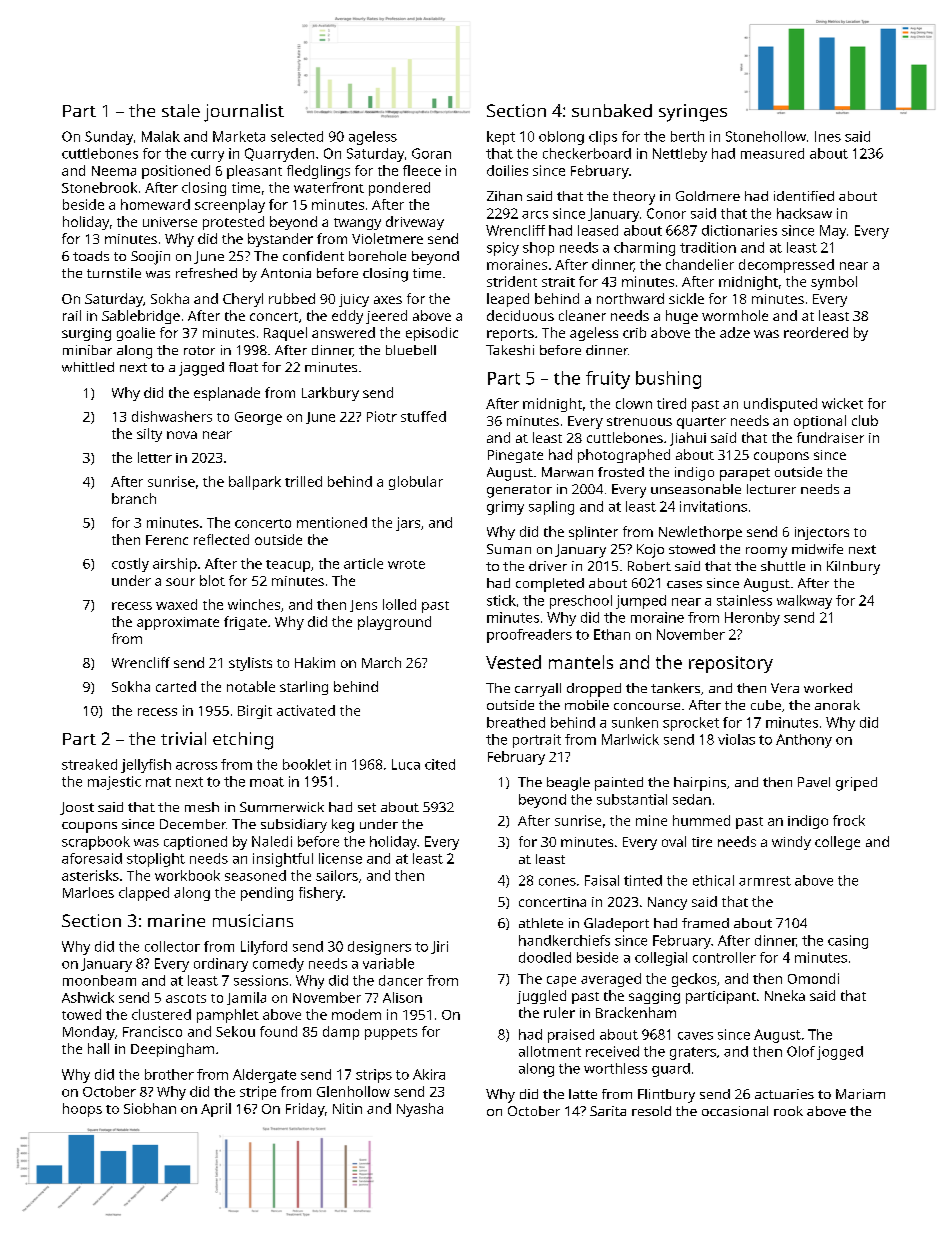 The image size is (952, 1233). Describe the element at coordinates (332, 522) in the screenshot. I see `mentioned` at that location.
